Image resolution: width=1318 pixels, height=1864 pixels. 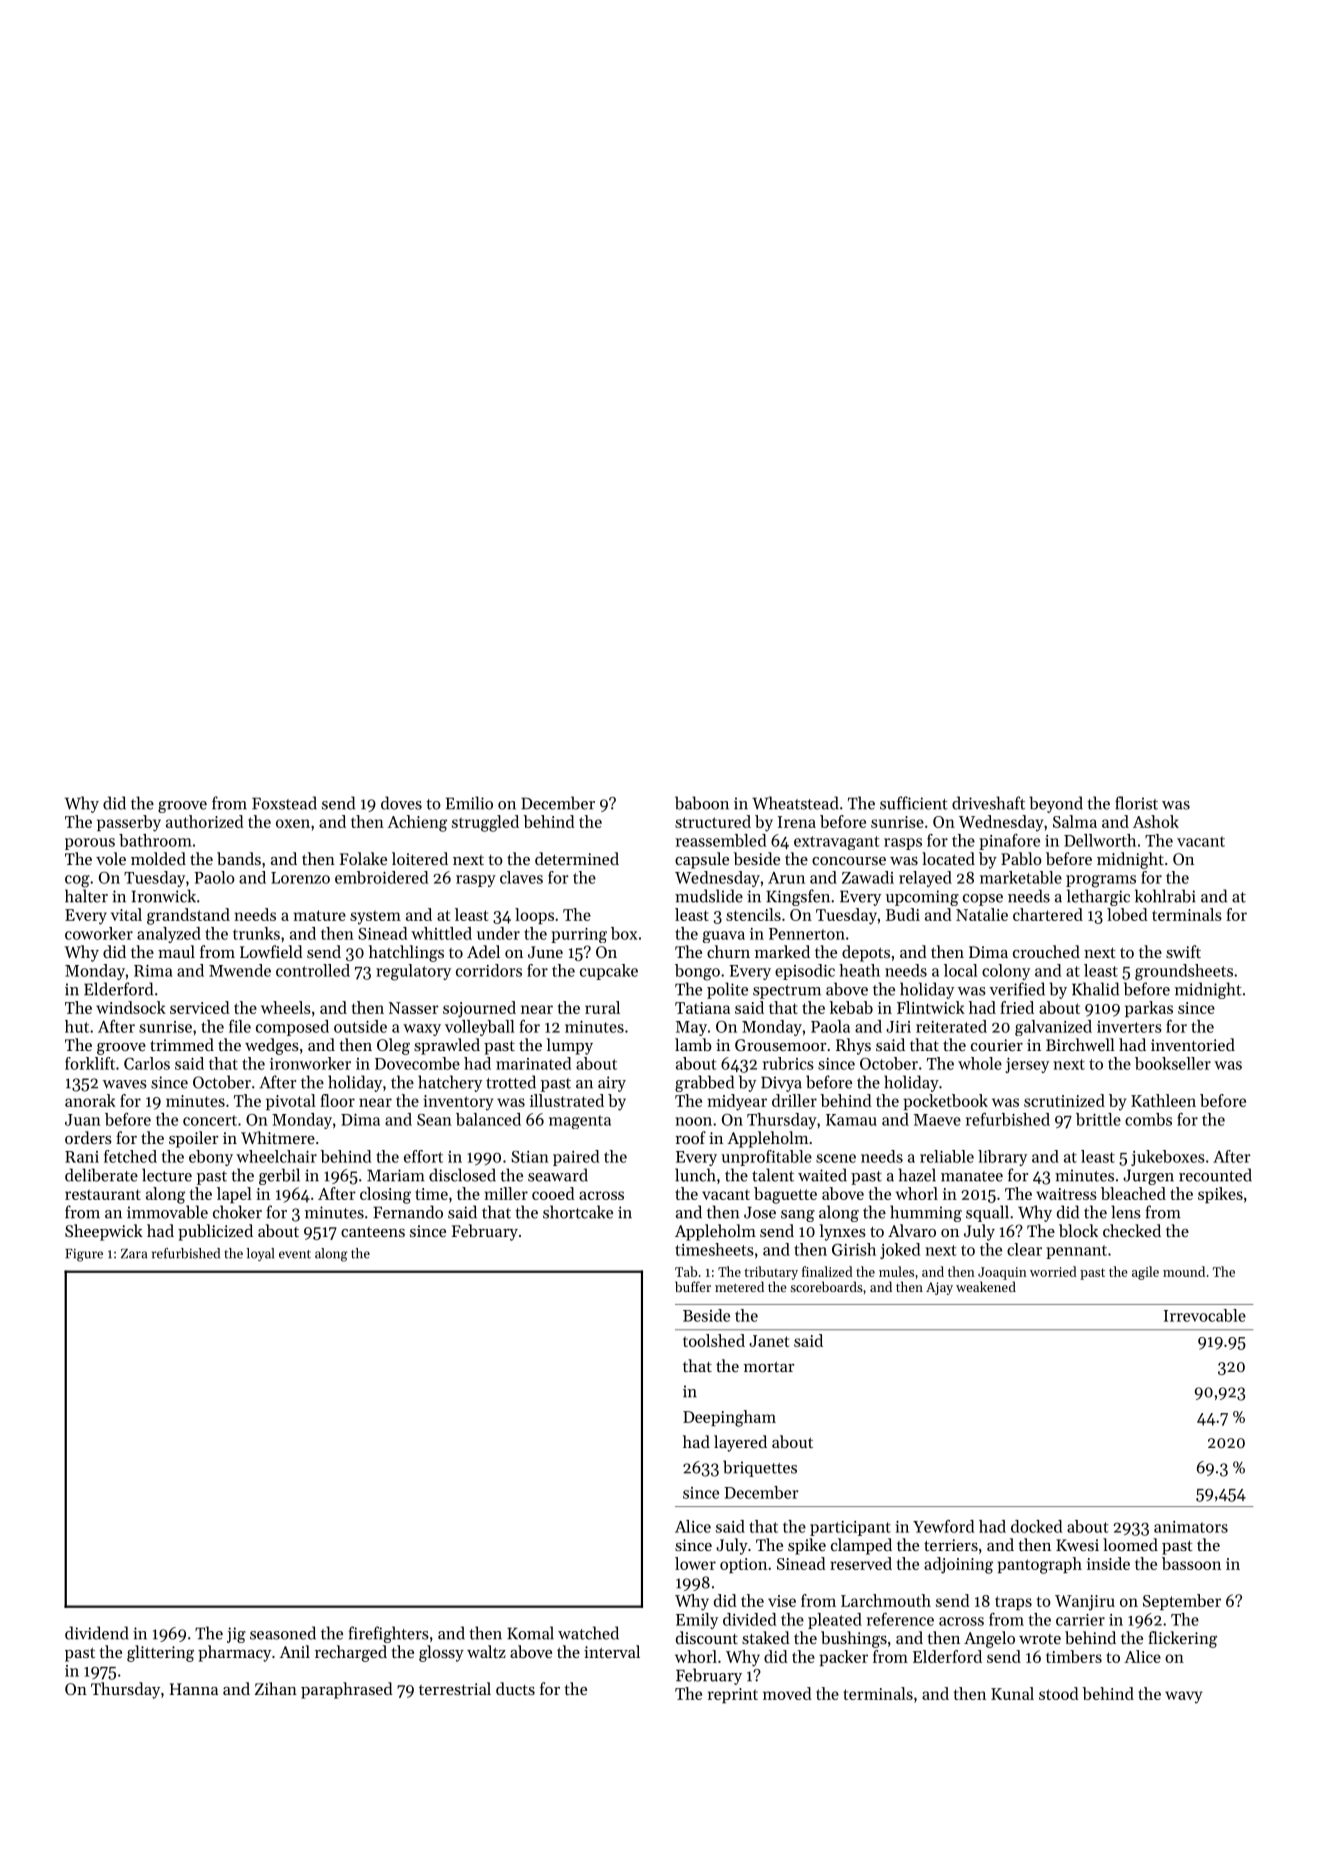 I want to click on grandstand, so click(x=188, y=916).
